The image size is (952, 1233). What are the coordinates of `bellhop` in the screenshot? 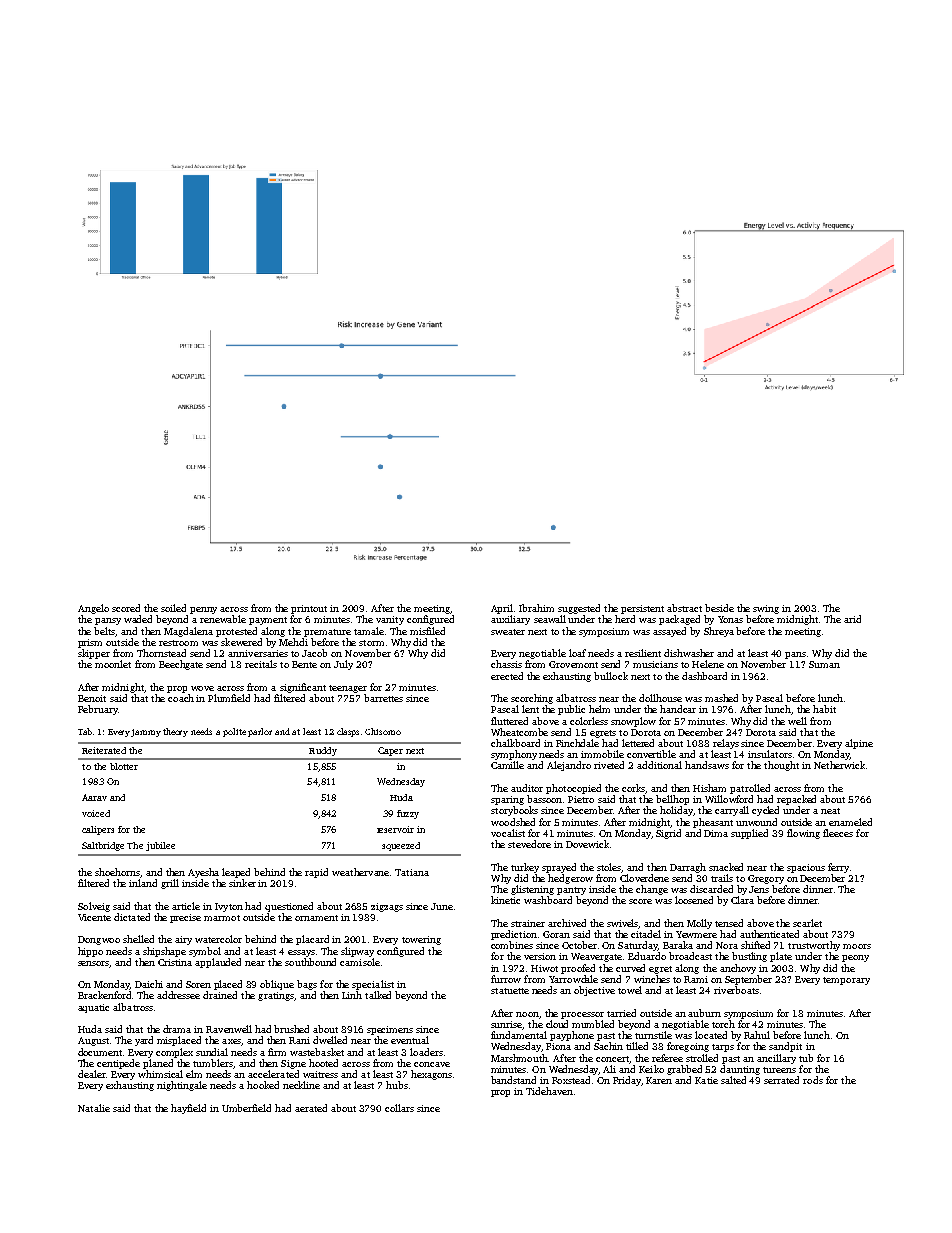 It's located at (672, 800).
